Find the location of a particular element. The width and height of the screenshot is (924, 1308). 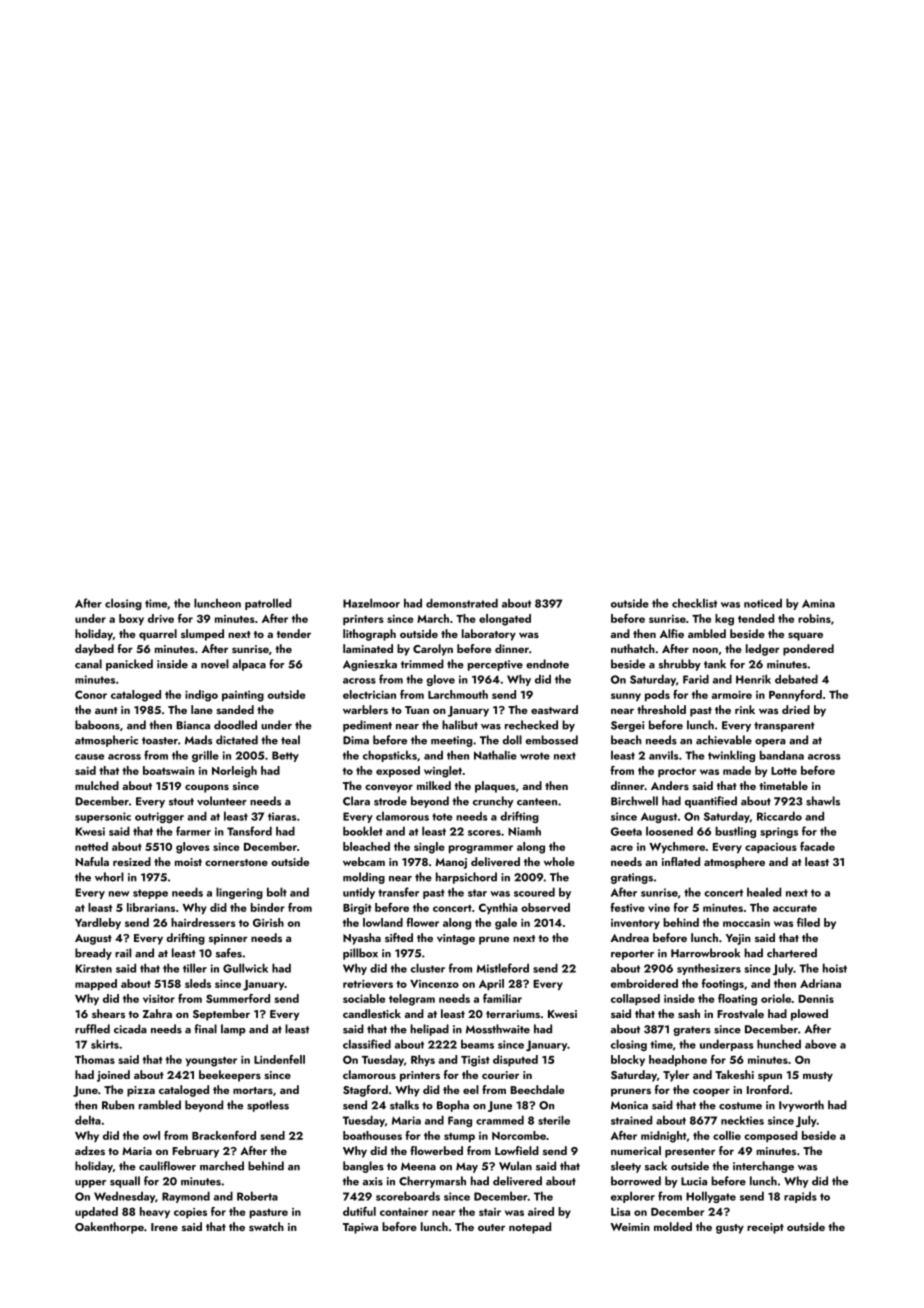

vine is located at coordinates (659, 908).
